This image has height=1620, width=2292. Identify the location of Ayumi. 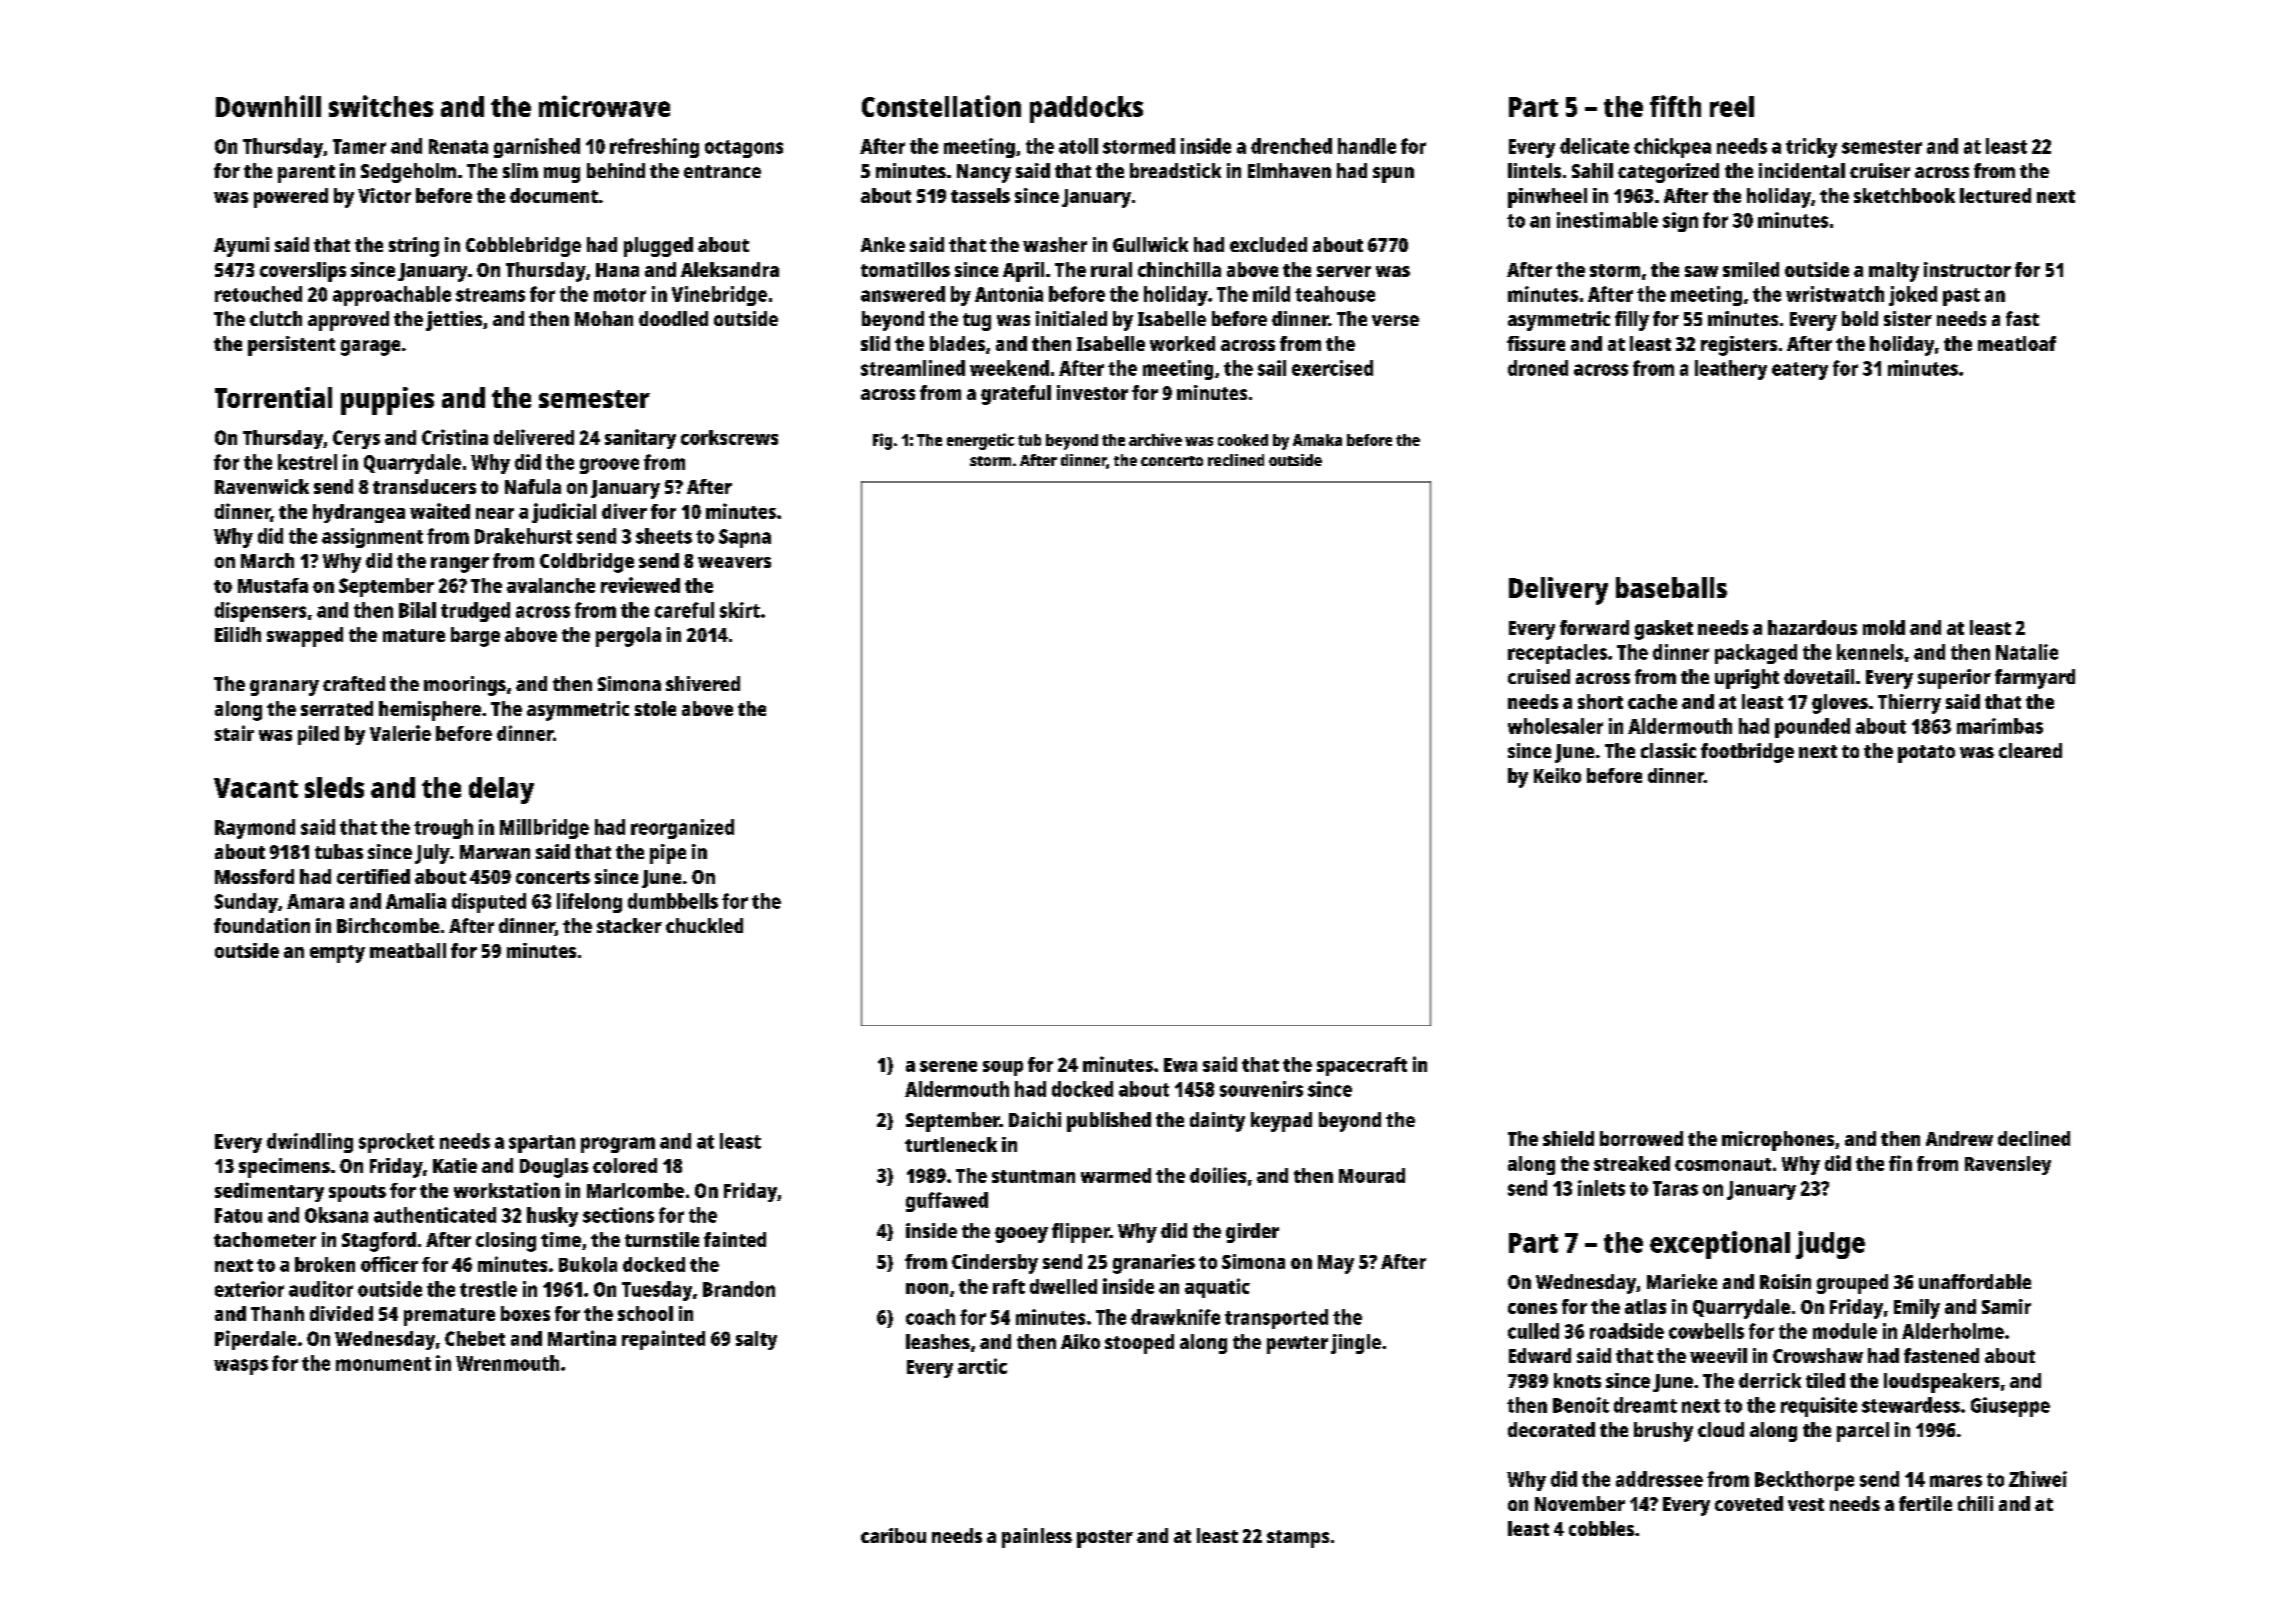
(241, 247).
